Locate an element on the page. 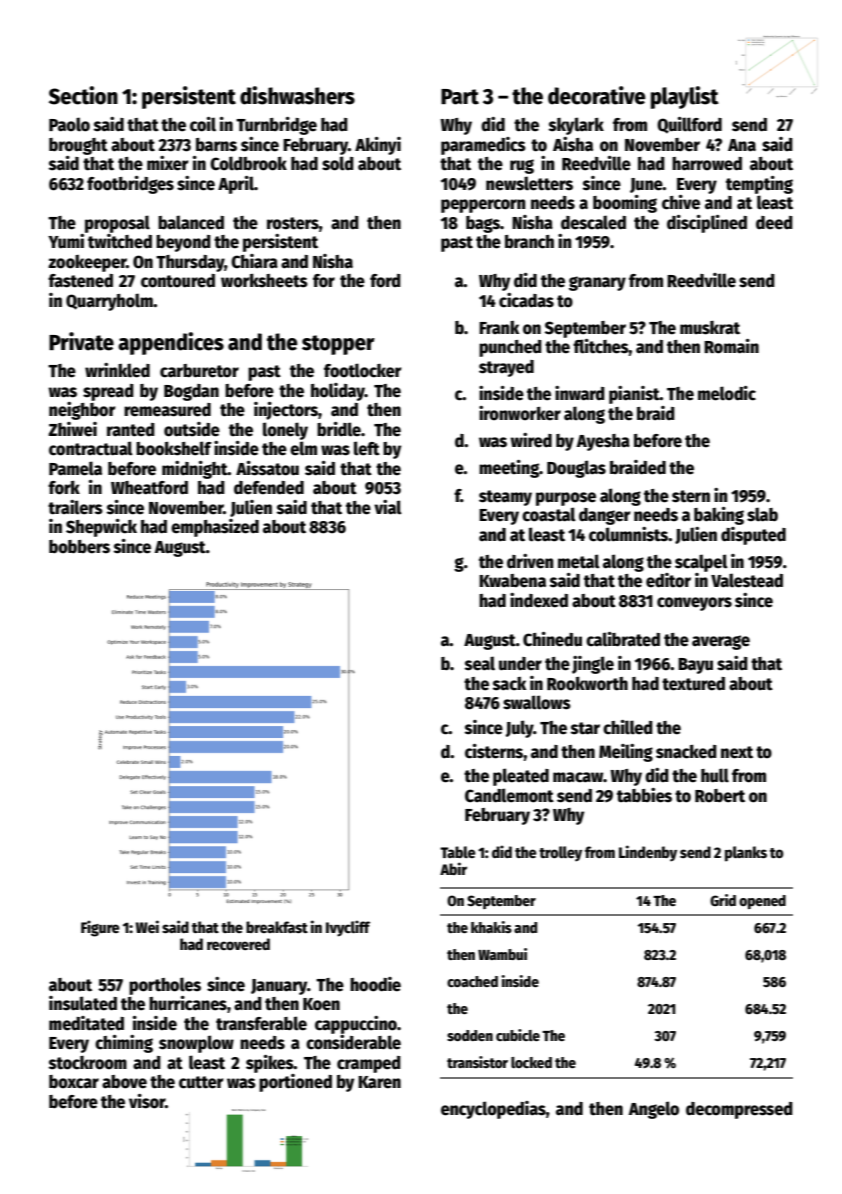 This document has height=1194, width=842. decorative is located at coordinates (597, 95).
